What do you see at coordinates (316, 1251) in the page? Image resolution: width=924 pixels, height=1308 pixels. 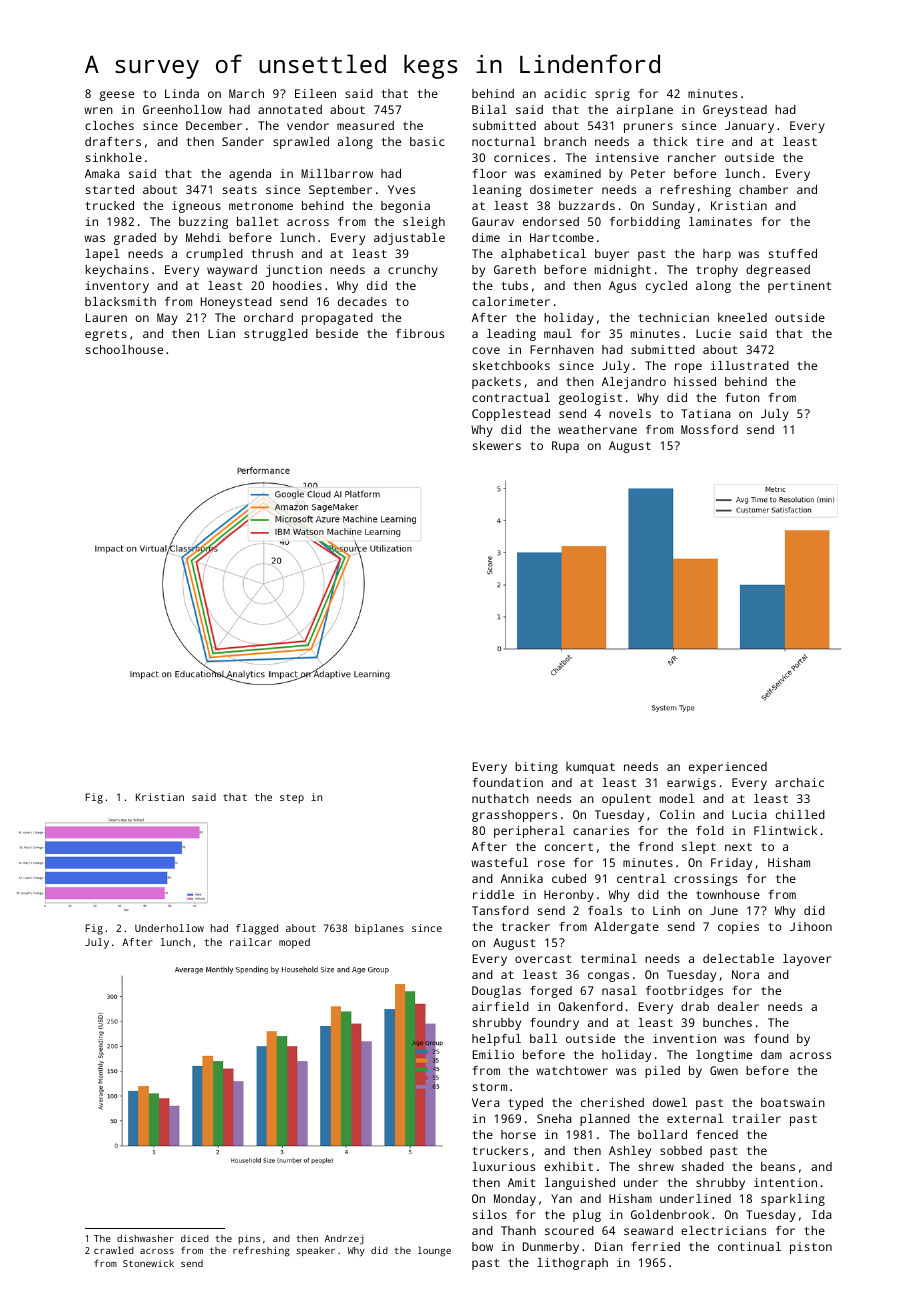 I see `speaker` at bounding box center [316, 1251].
